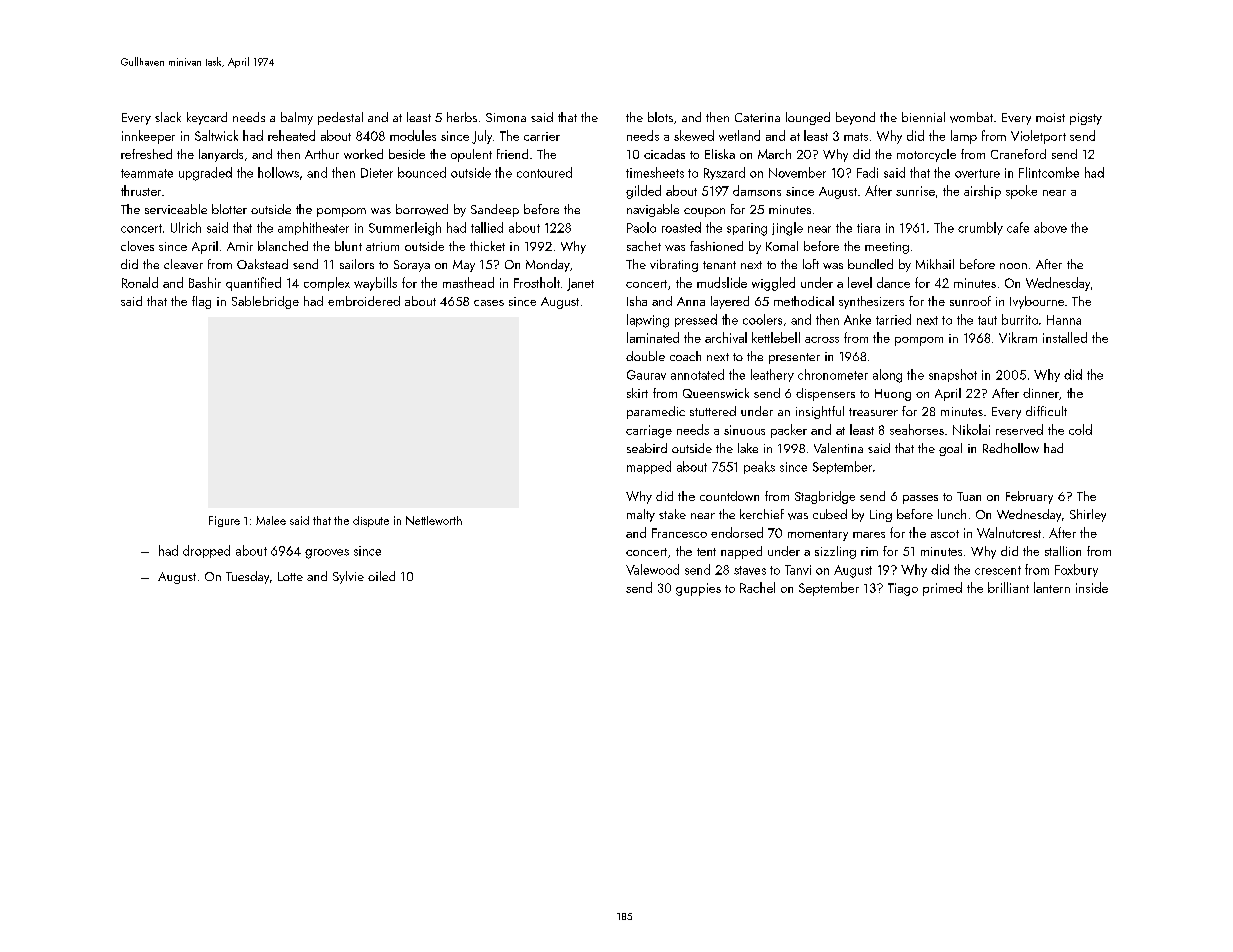 Image resolution: width=1233 pixels, height=952 pixels. I want to click on Sablebridge, so click(265, 302).
